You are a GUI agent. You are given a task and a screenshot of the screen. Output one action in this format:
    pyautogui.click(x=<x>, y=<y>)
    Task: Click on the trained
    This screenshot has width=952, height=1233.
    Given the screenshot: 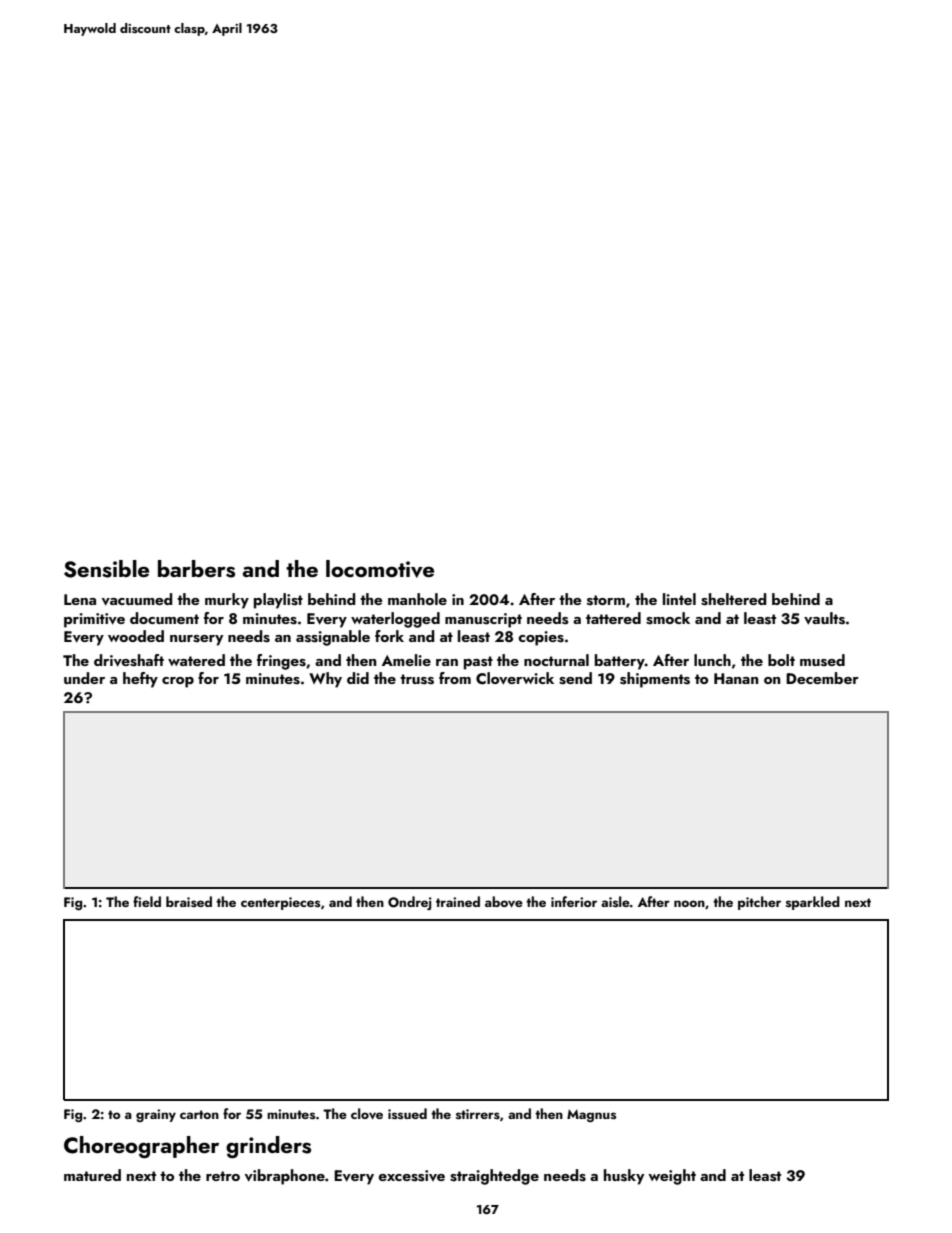 What is the action you would take?
    pyautogui.click(x=458, y=901)
